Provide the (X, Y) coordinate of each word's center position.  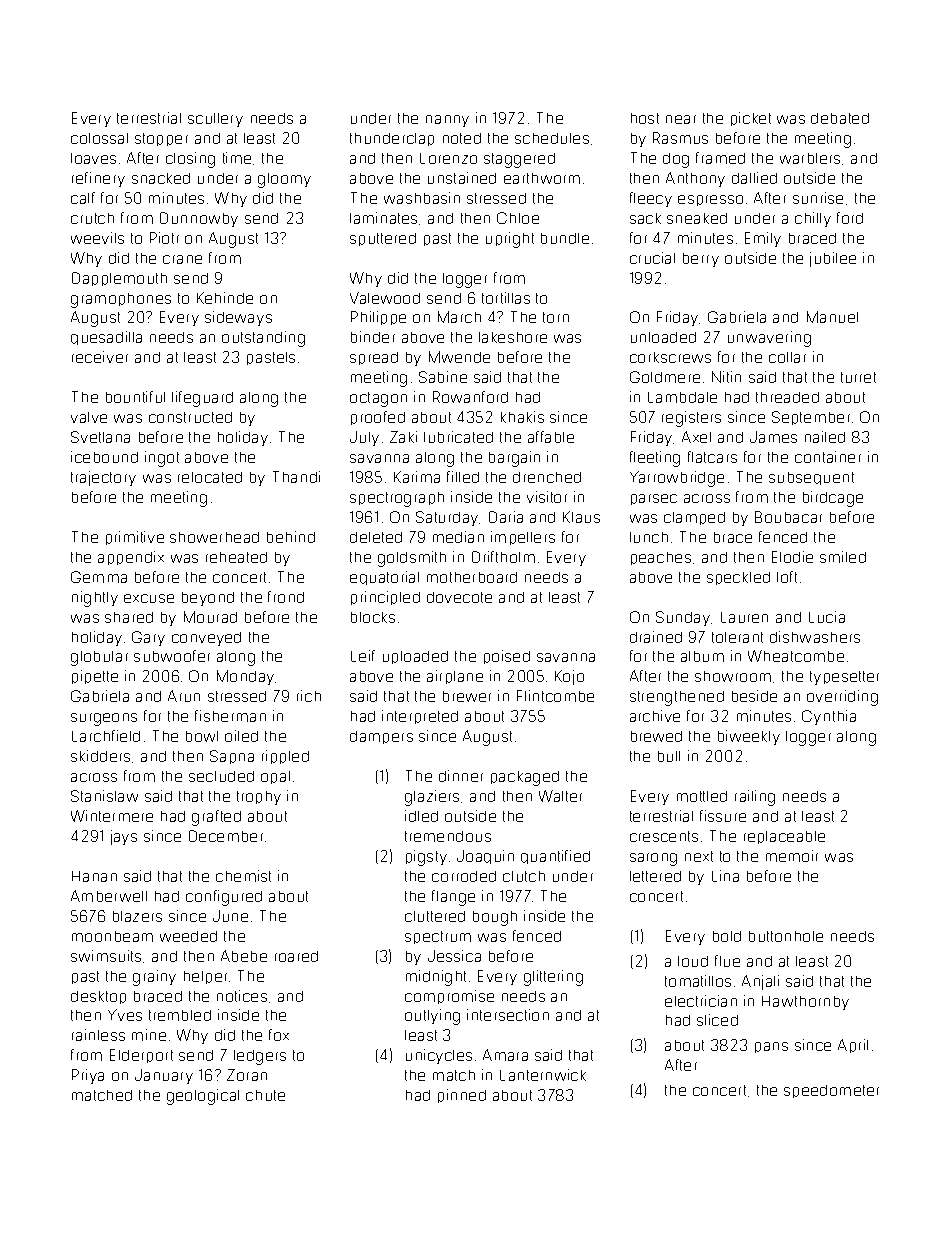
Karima (417, 477)
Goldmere (665, 377)
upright (510, 240)
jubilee (833, 259)
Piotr (164, 238)
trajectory (103, 478)
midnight (436, 978)
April (853, 1046)
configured (224, 898)
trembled (180, 1015)
